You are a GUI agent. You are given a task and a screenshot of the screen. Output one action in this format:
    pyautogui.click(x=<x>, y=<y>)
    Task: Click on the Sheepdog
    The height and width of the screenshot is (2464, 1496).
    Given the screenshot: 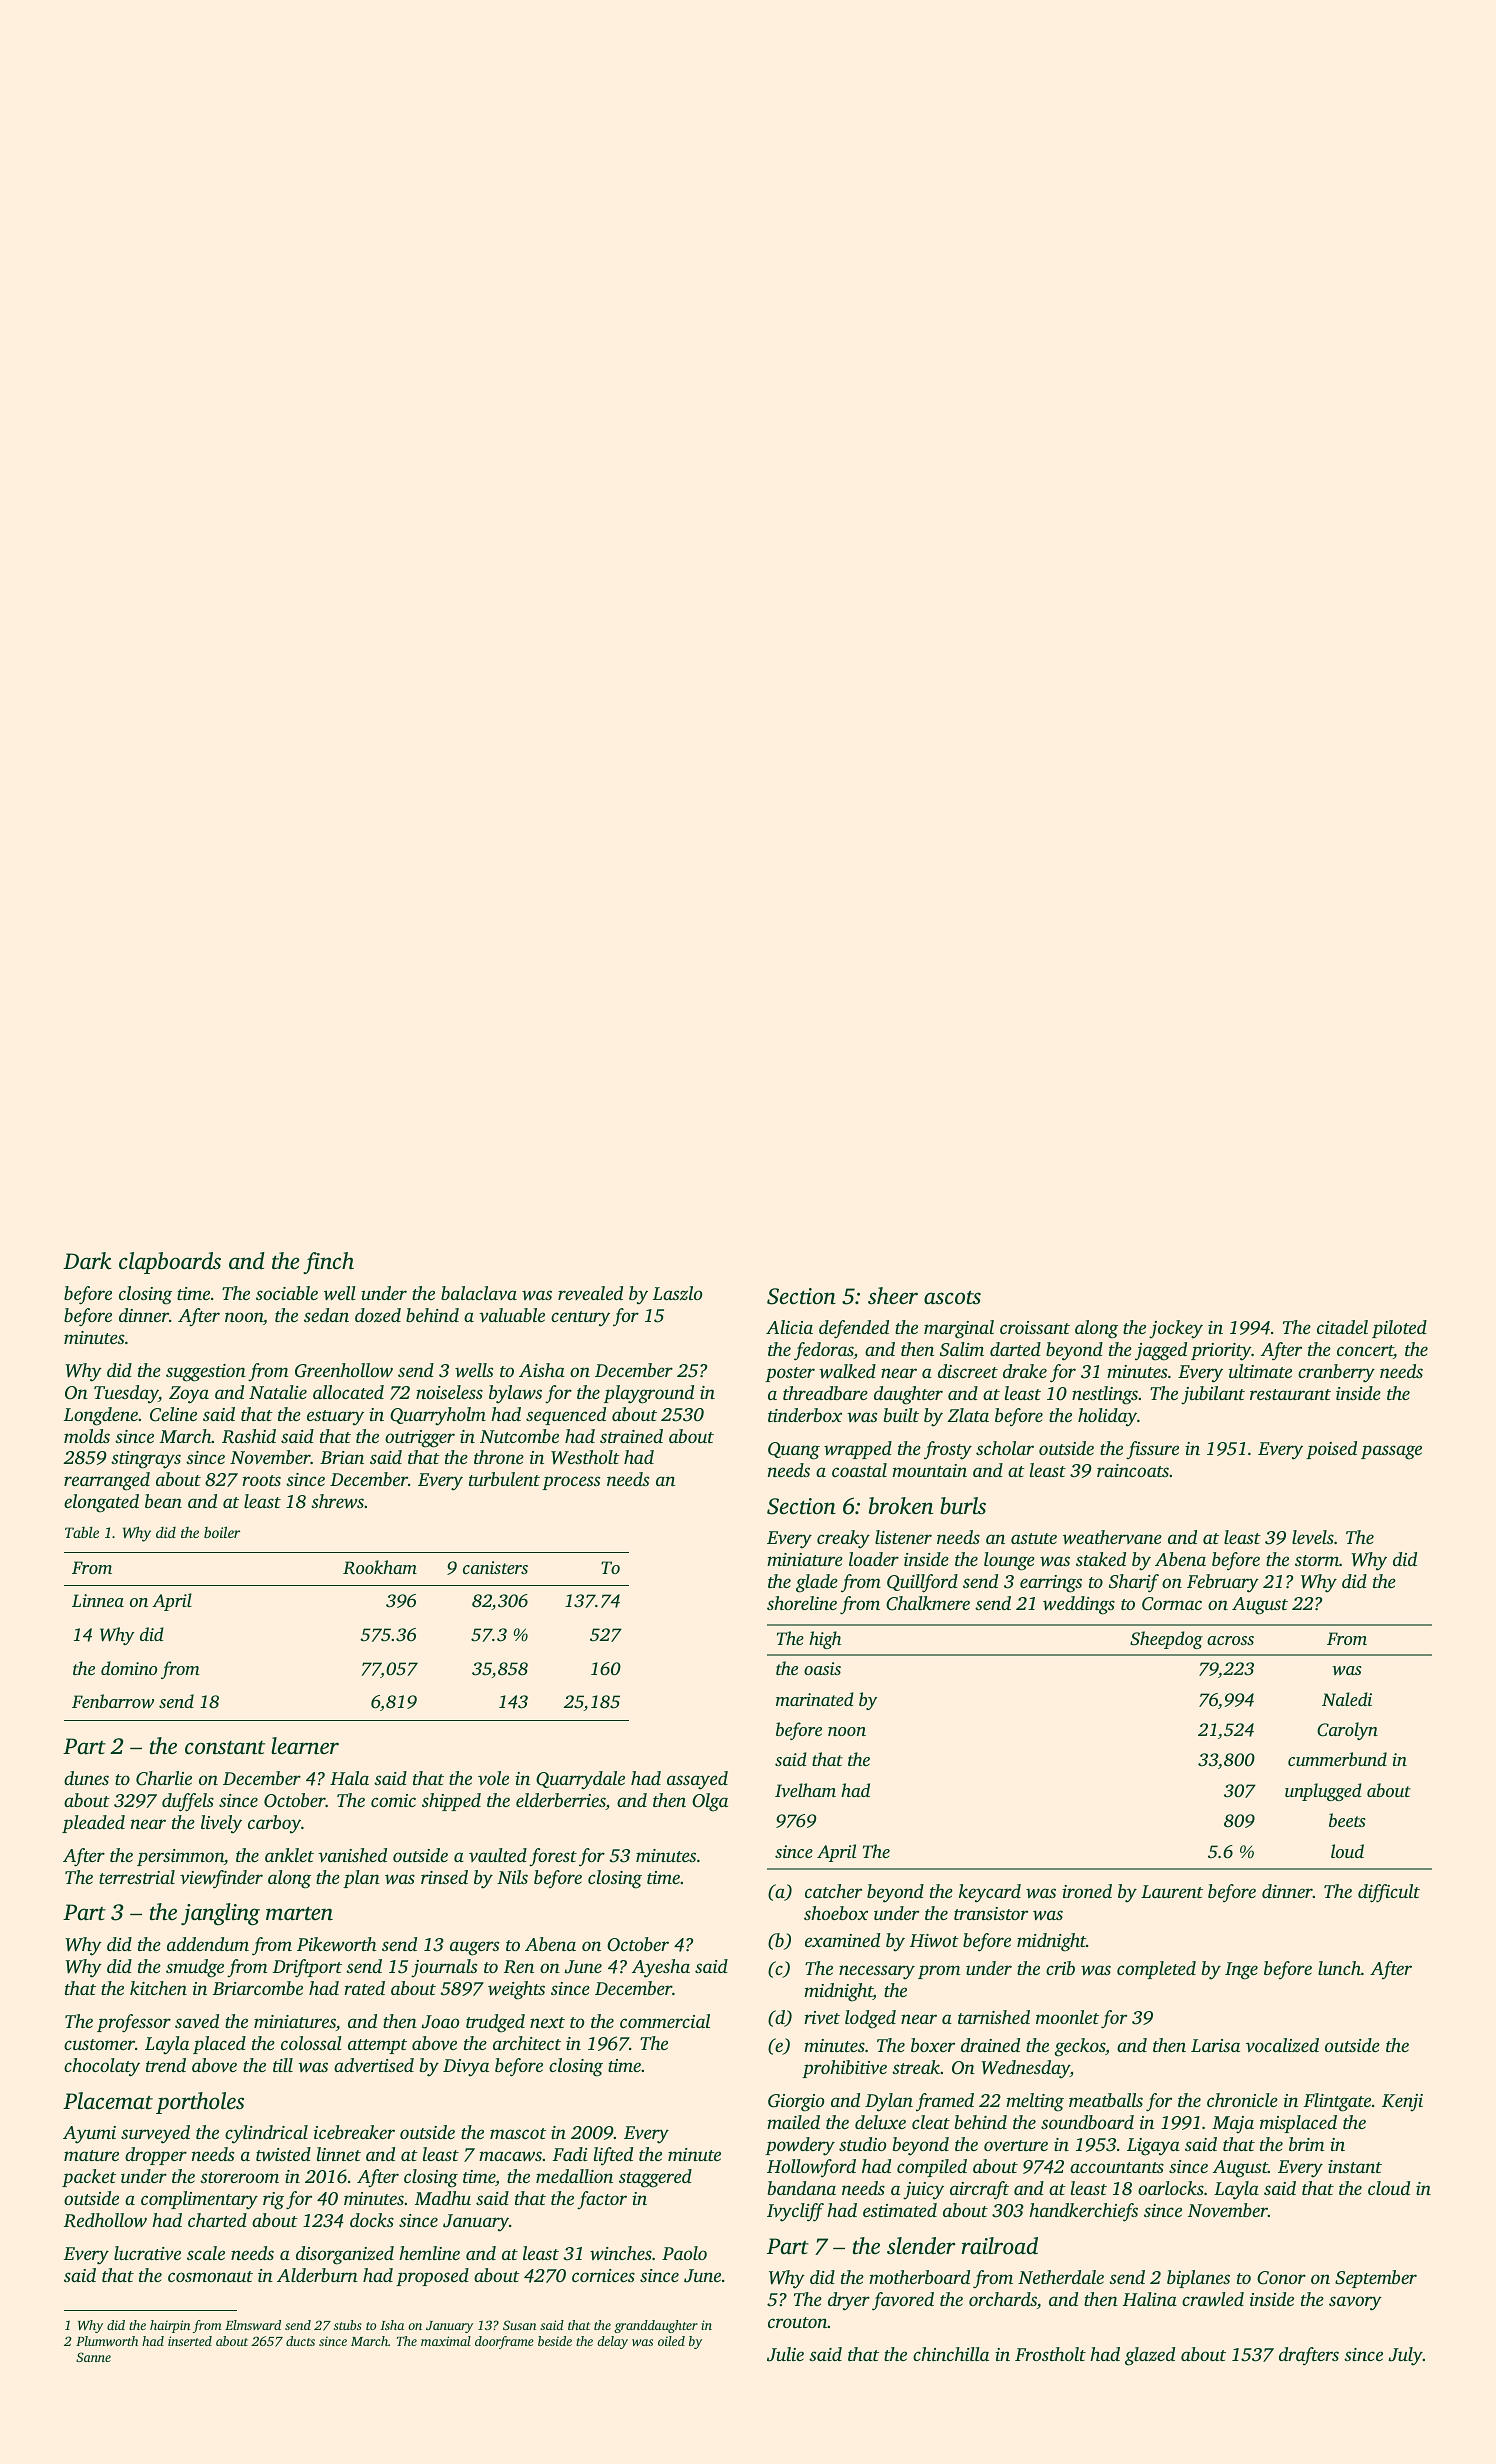 What is the action you would take?
    pyautogui.click(x=1166, y=1640)
